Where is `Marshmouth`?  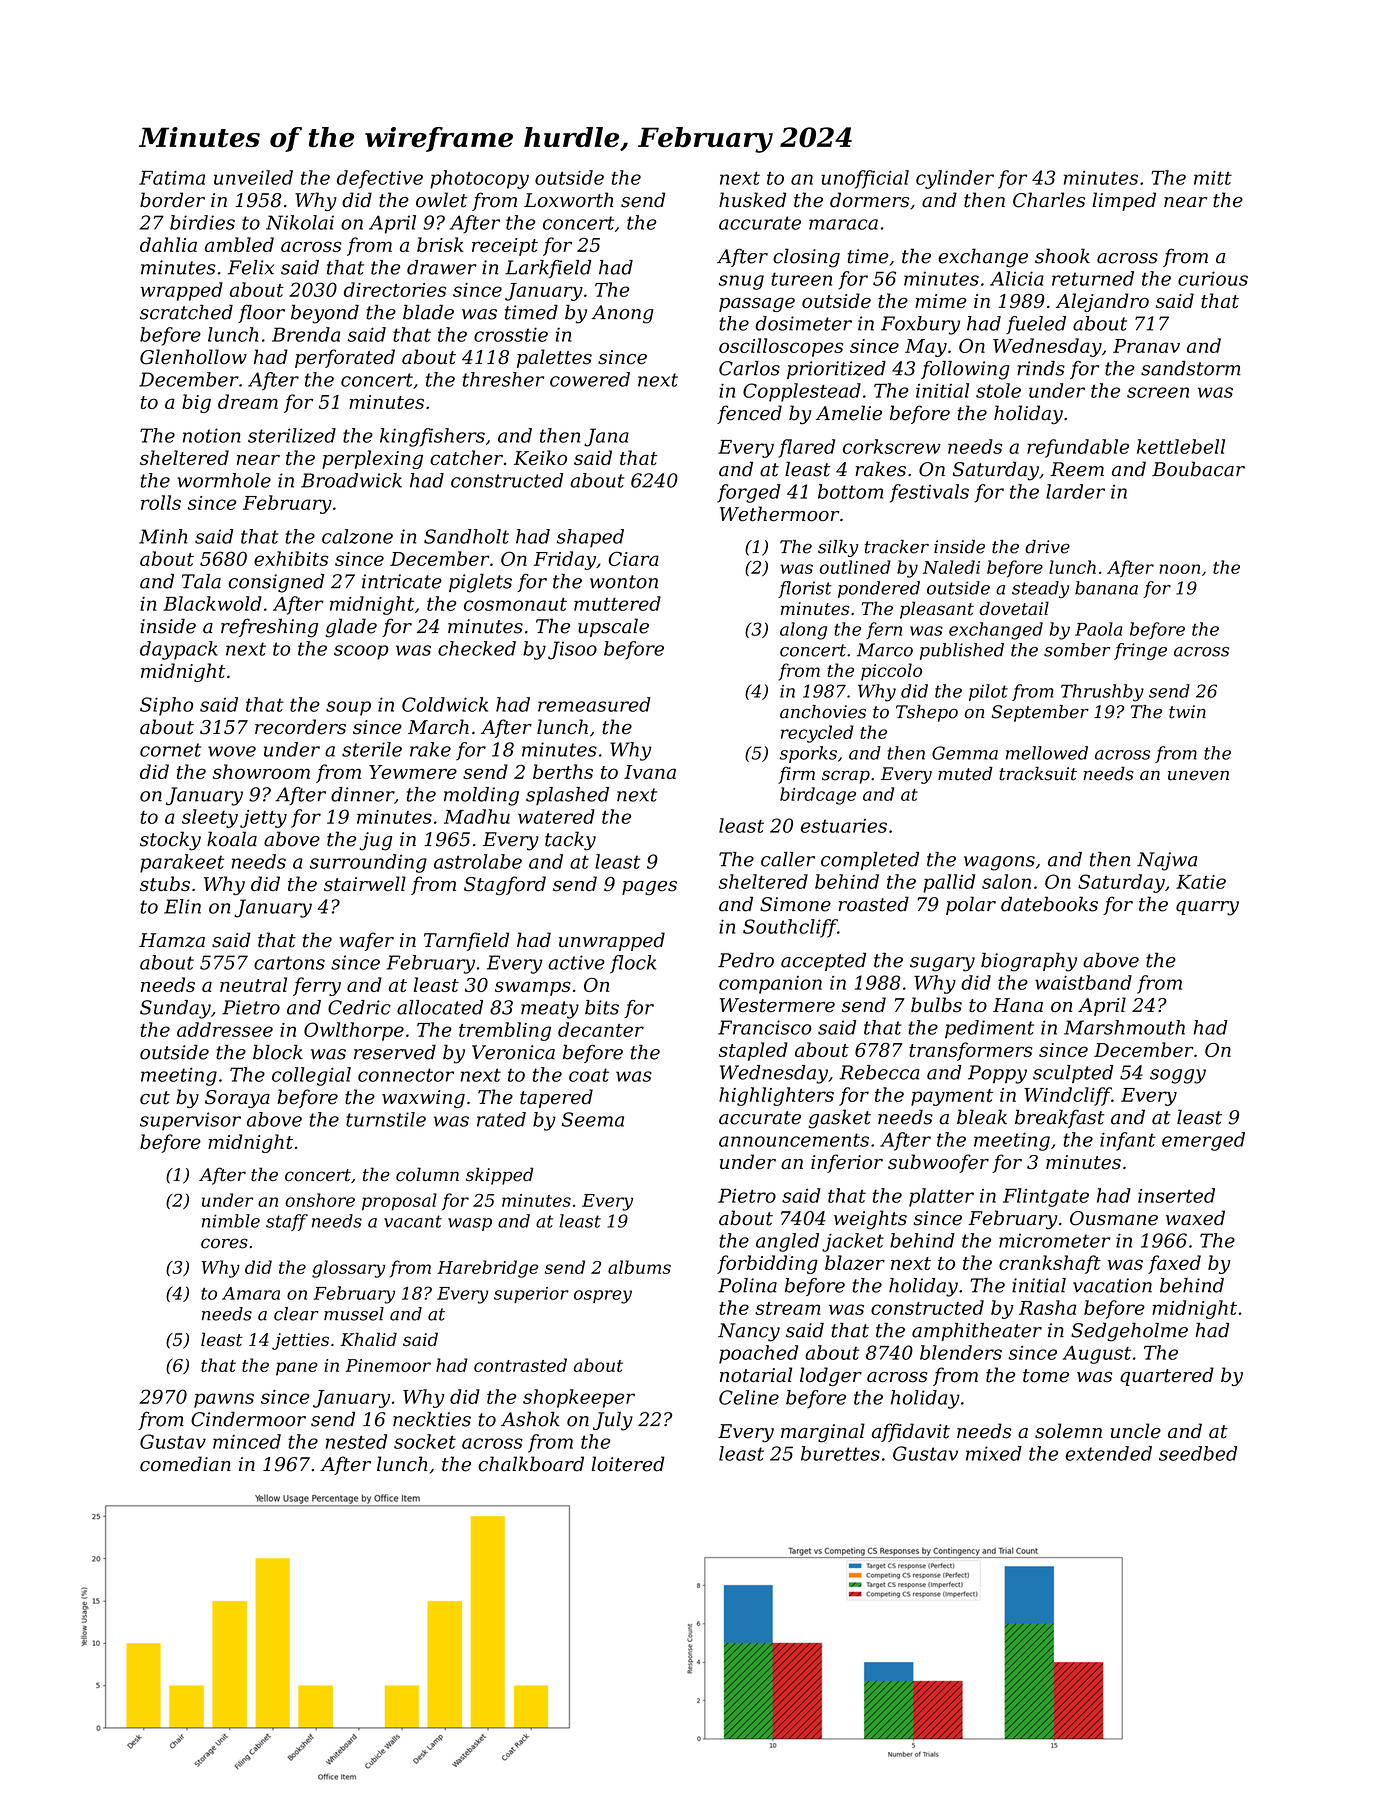
Marshmouth is located at coordinates (1124, 1027).
